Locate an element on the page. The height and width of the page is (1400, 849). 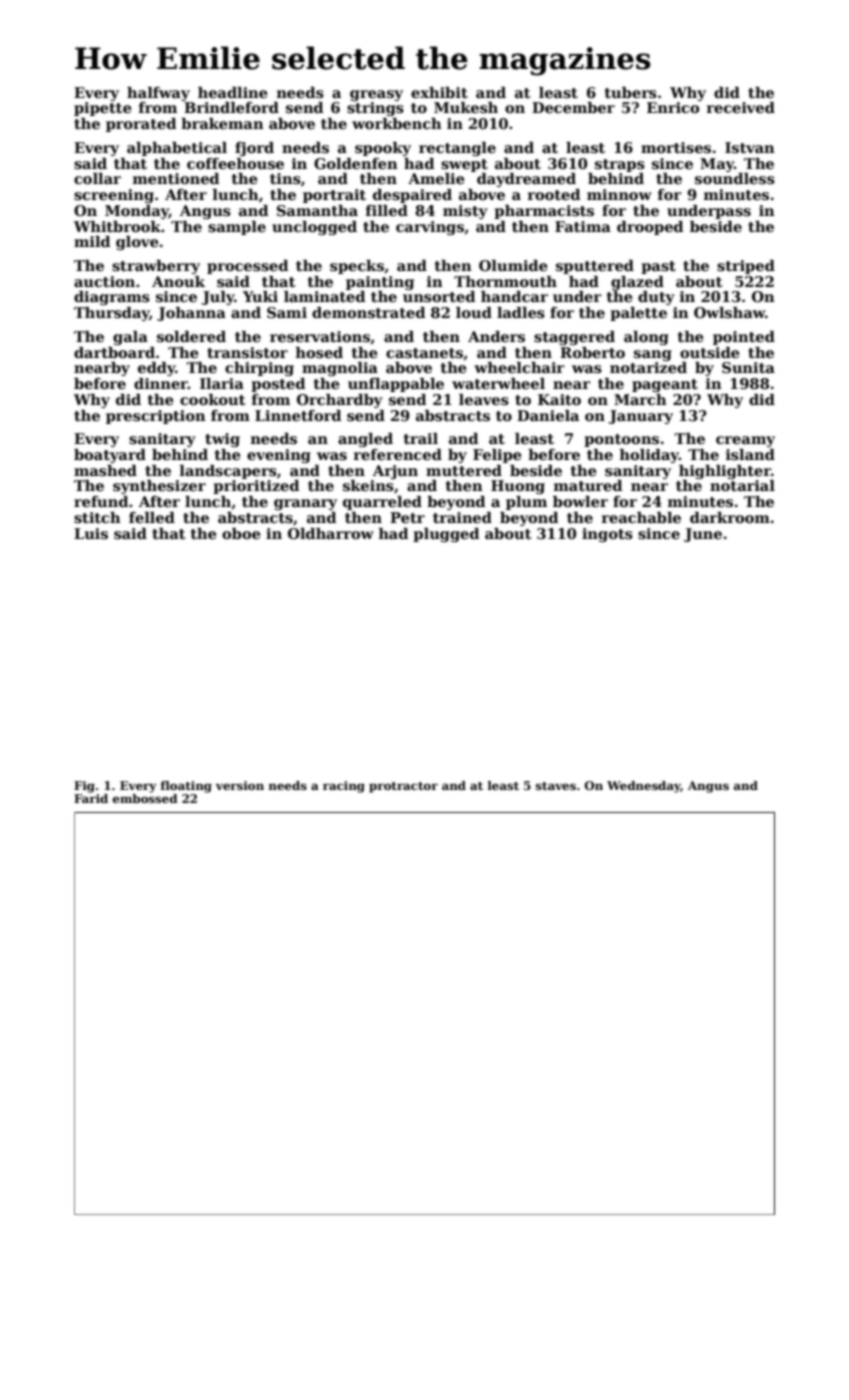
Wednesday is located at coordinates (644, 787).
